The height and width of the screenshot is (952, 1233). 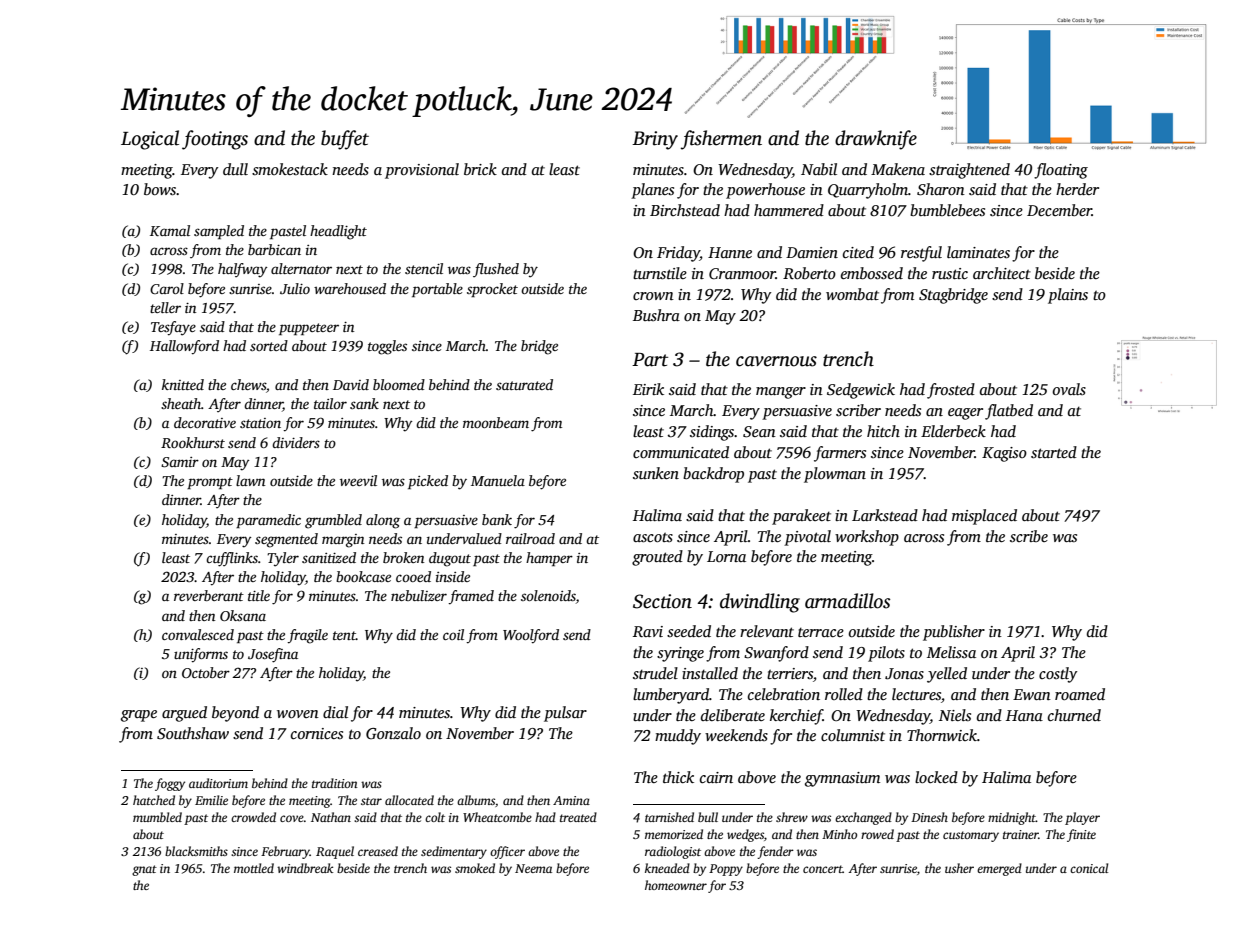 I want to click on warehoused, so click(x=350, y=288).
